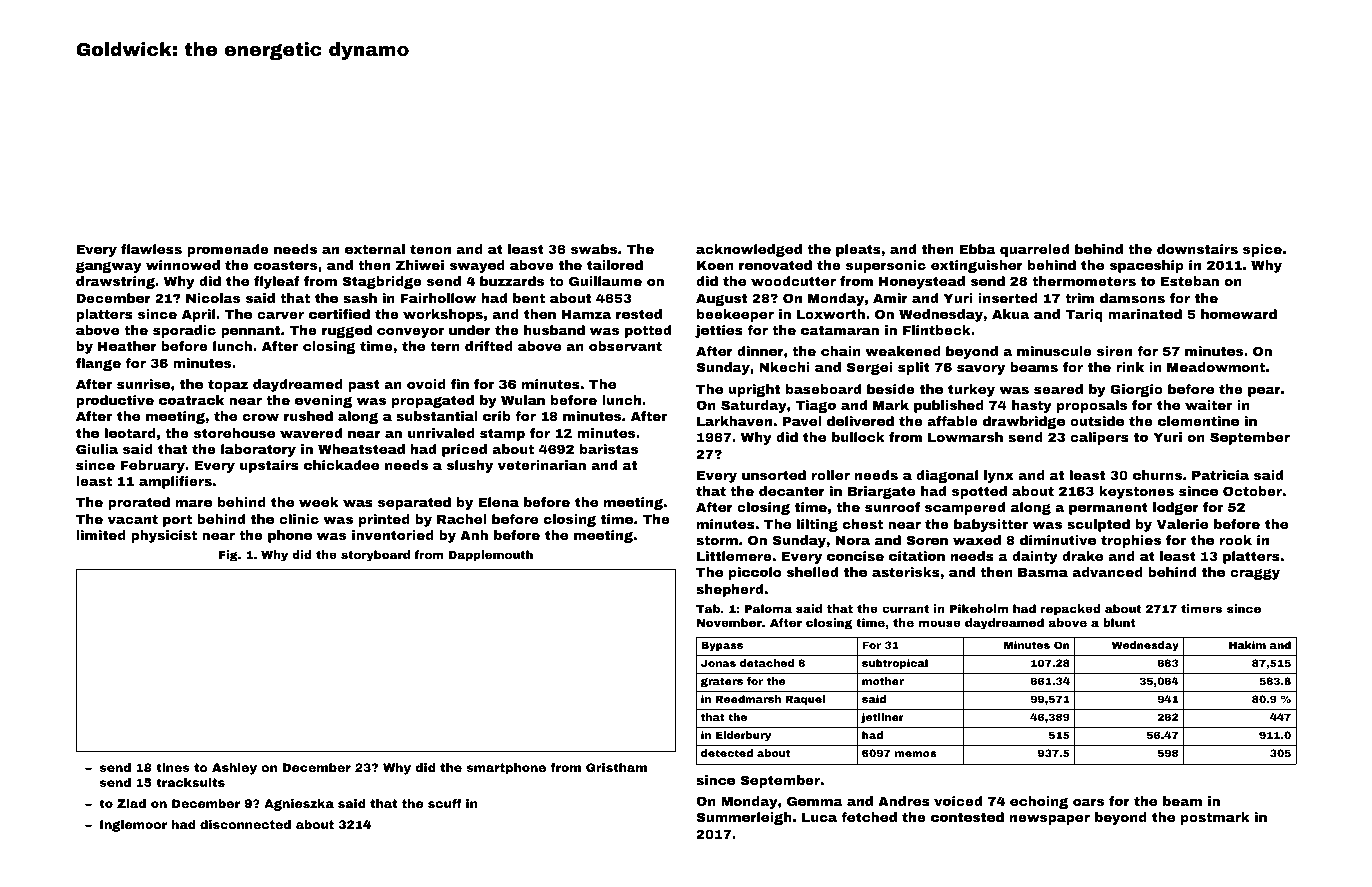 This document has width=1372, height=887. I want to click on August, so click(721, 300).
